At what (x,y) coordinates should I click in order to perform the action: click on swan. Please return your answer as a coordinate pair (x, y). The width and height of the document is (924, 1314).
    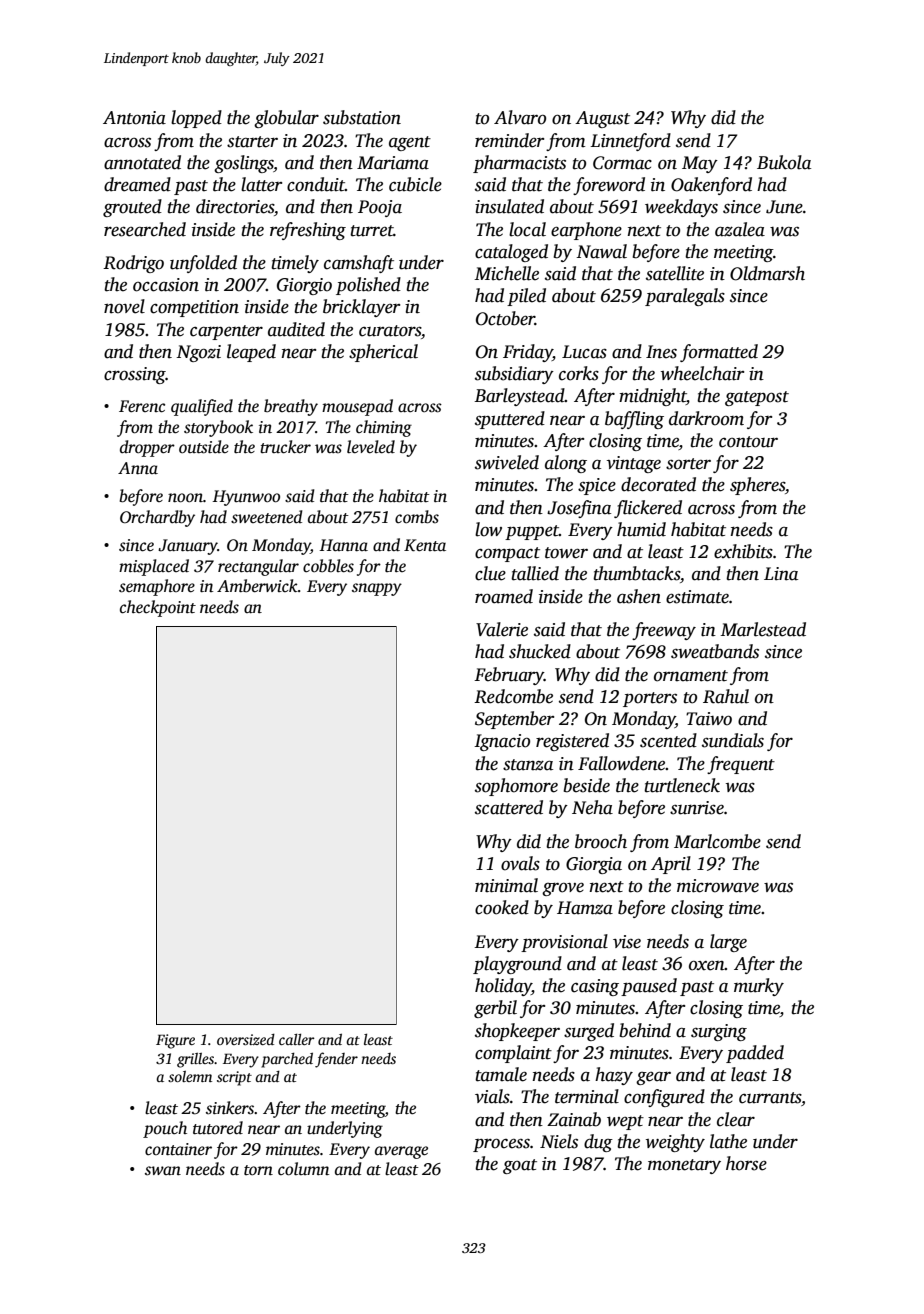
    Looking at the image, I should click on (163, 1171).
